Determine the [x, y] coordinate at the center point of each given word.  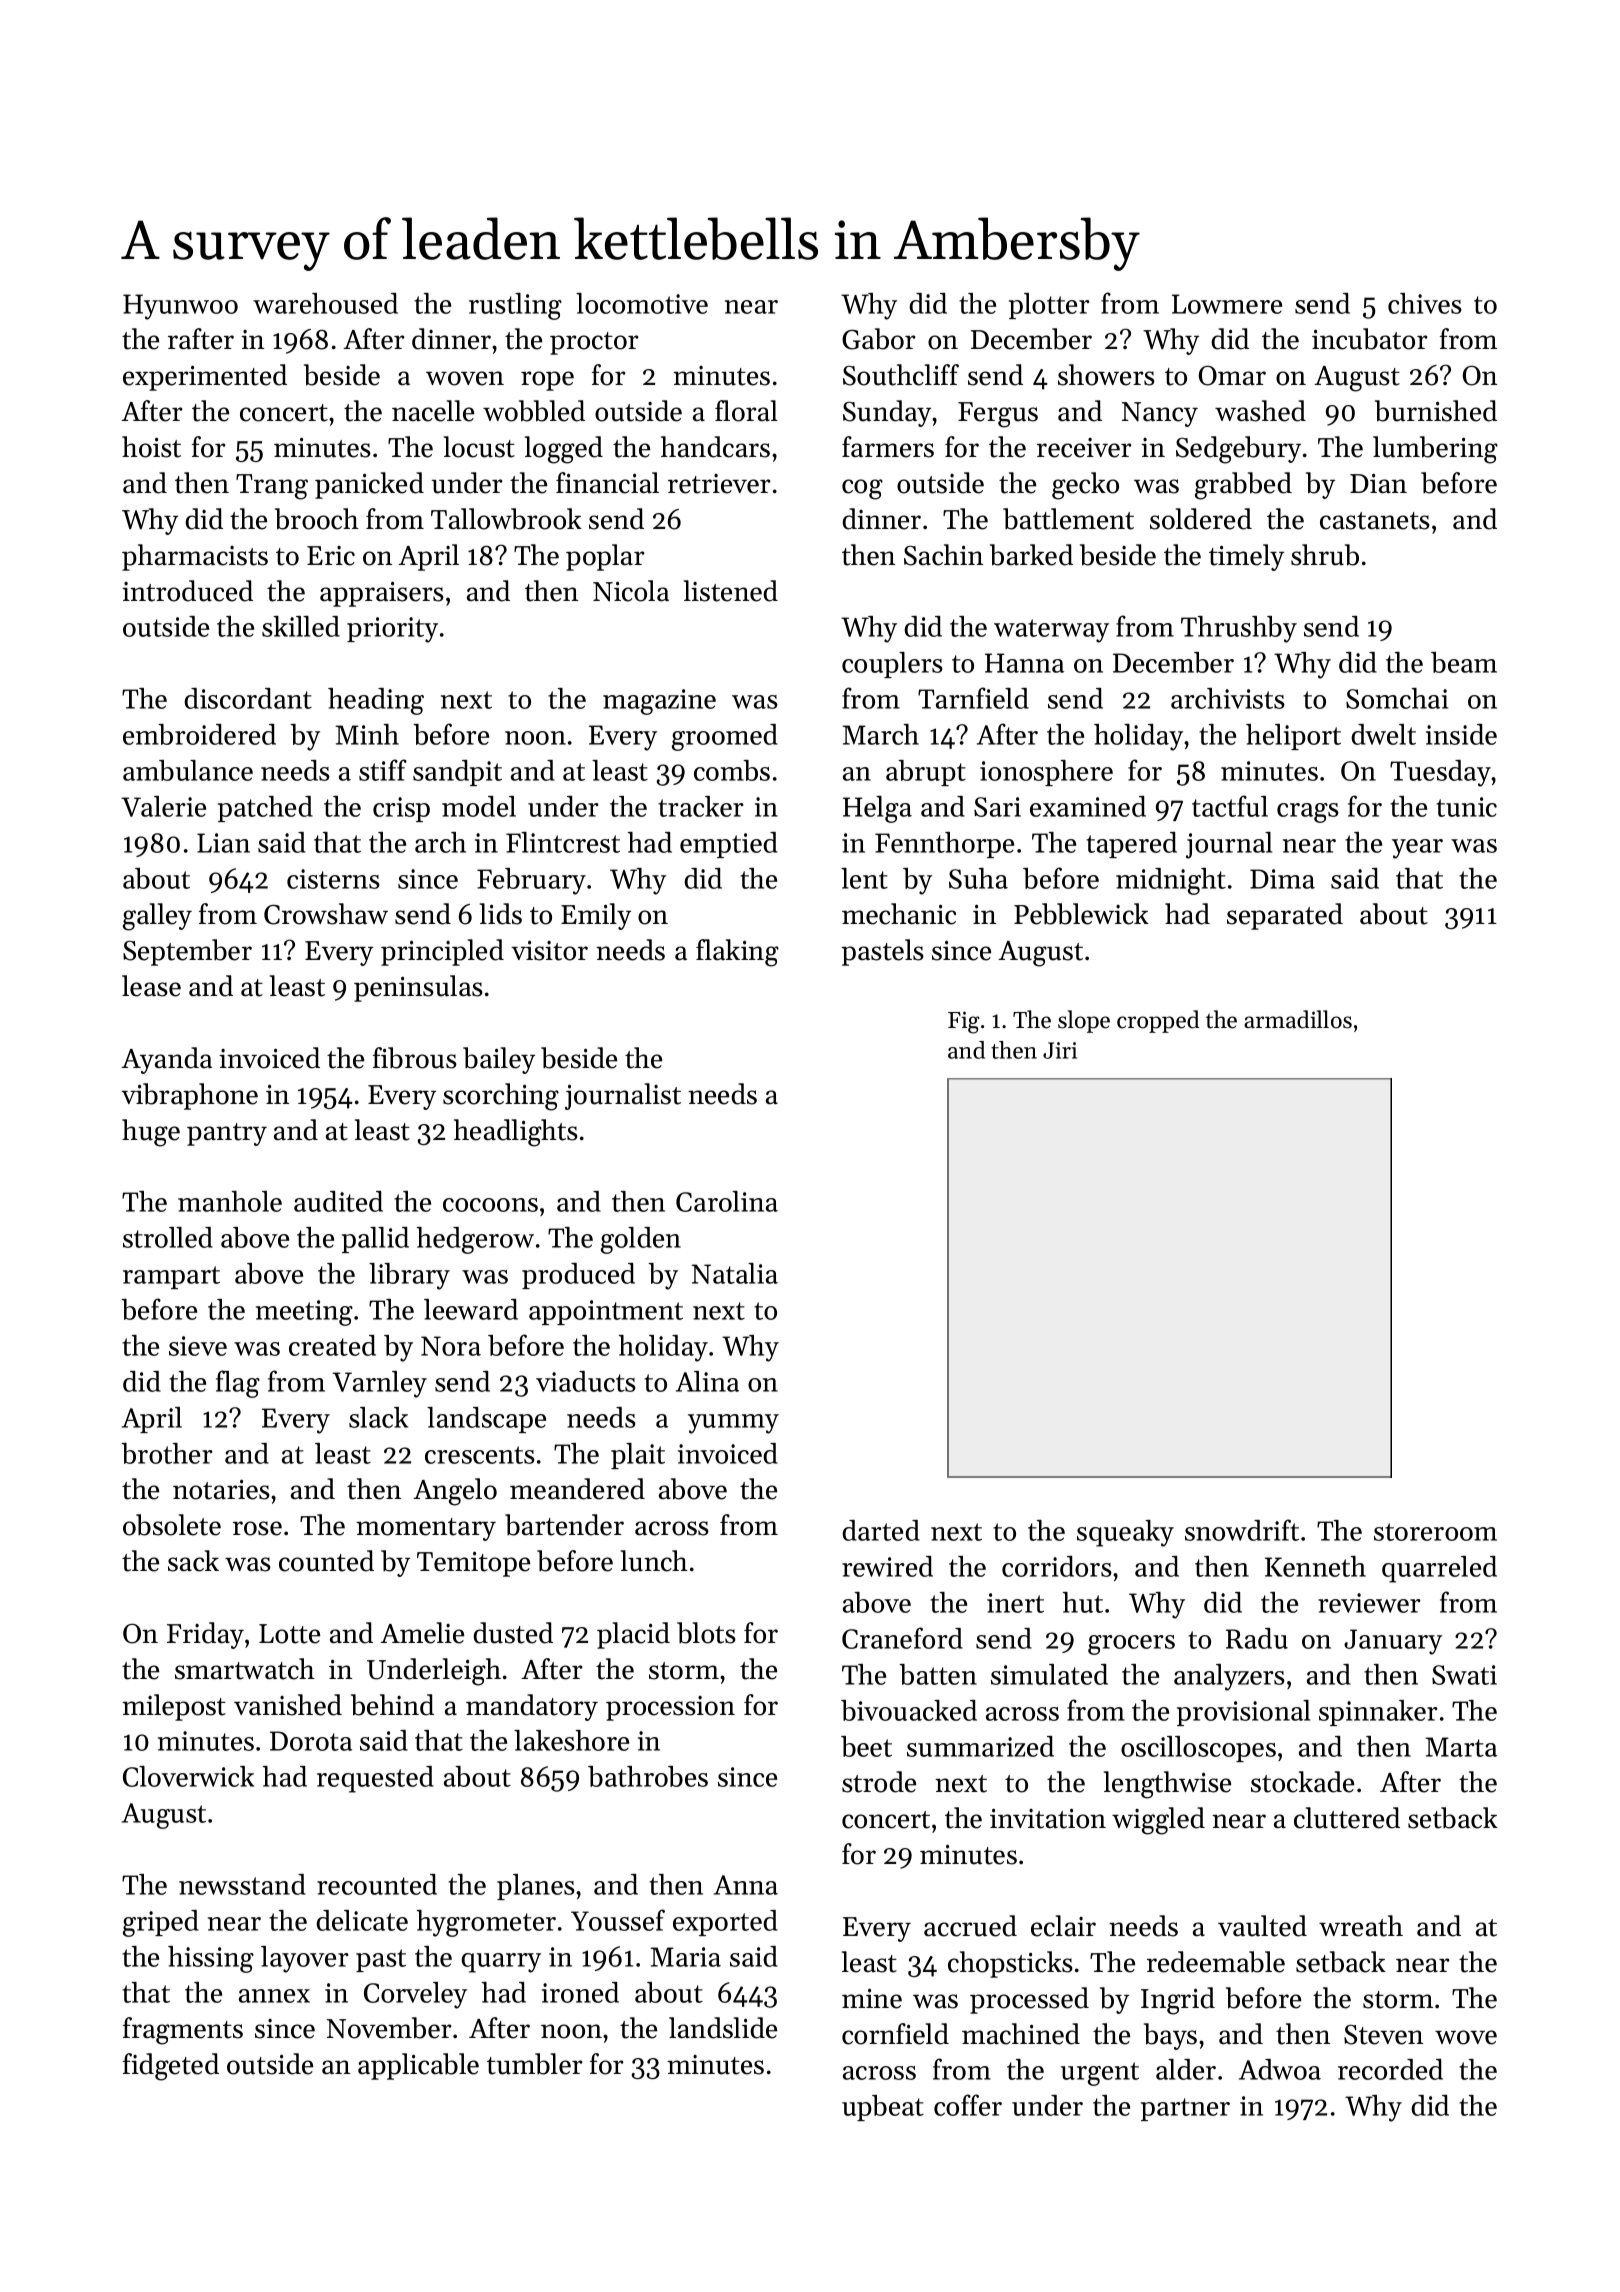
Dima [1282, 879]
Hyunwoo [180, 307]
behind [392, 1705]
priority [392, 630]
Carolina [727, 1201]
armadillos [1298, 1019]
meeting [304, 1313]
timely [1246, 557]
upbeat [883, 2108]
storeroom [1435, 1532]
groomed [725, 737]
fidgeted [171, 2067]
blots [706, 1633]
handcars [715, 447]
